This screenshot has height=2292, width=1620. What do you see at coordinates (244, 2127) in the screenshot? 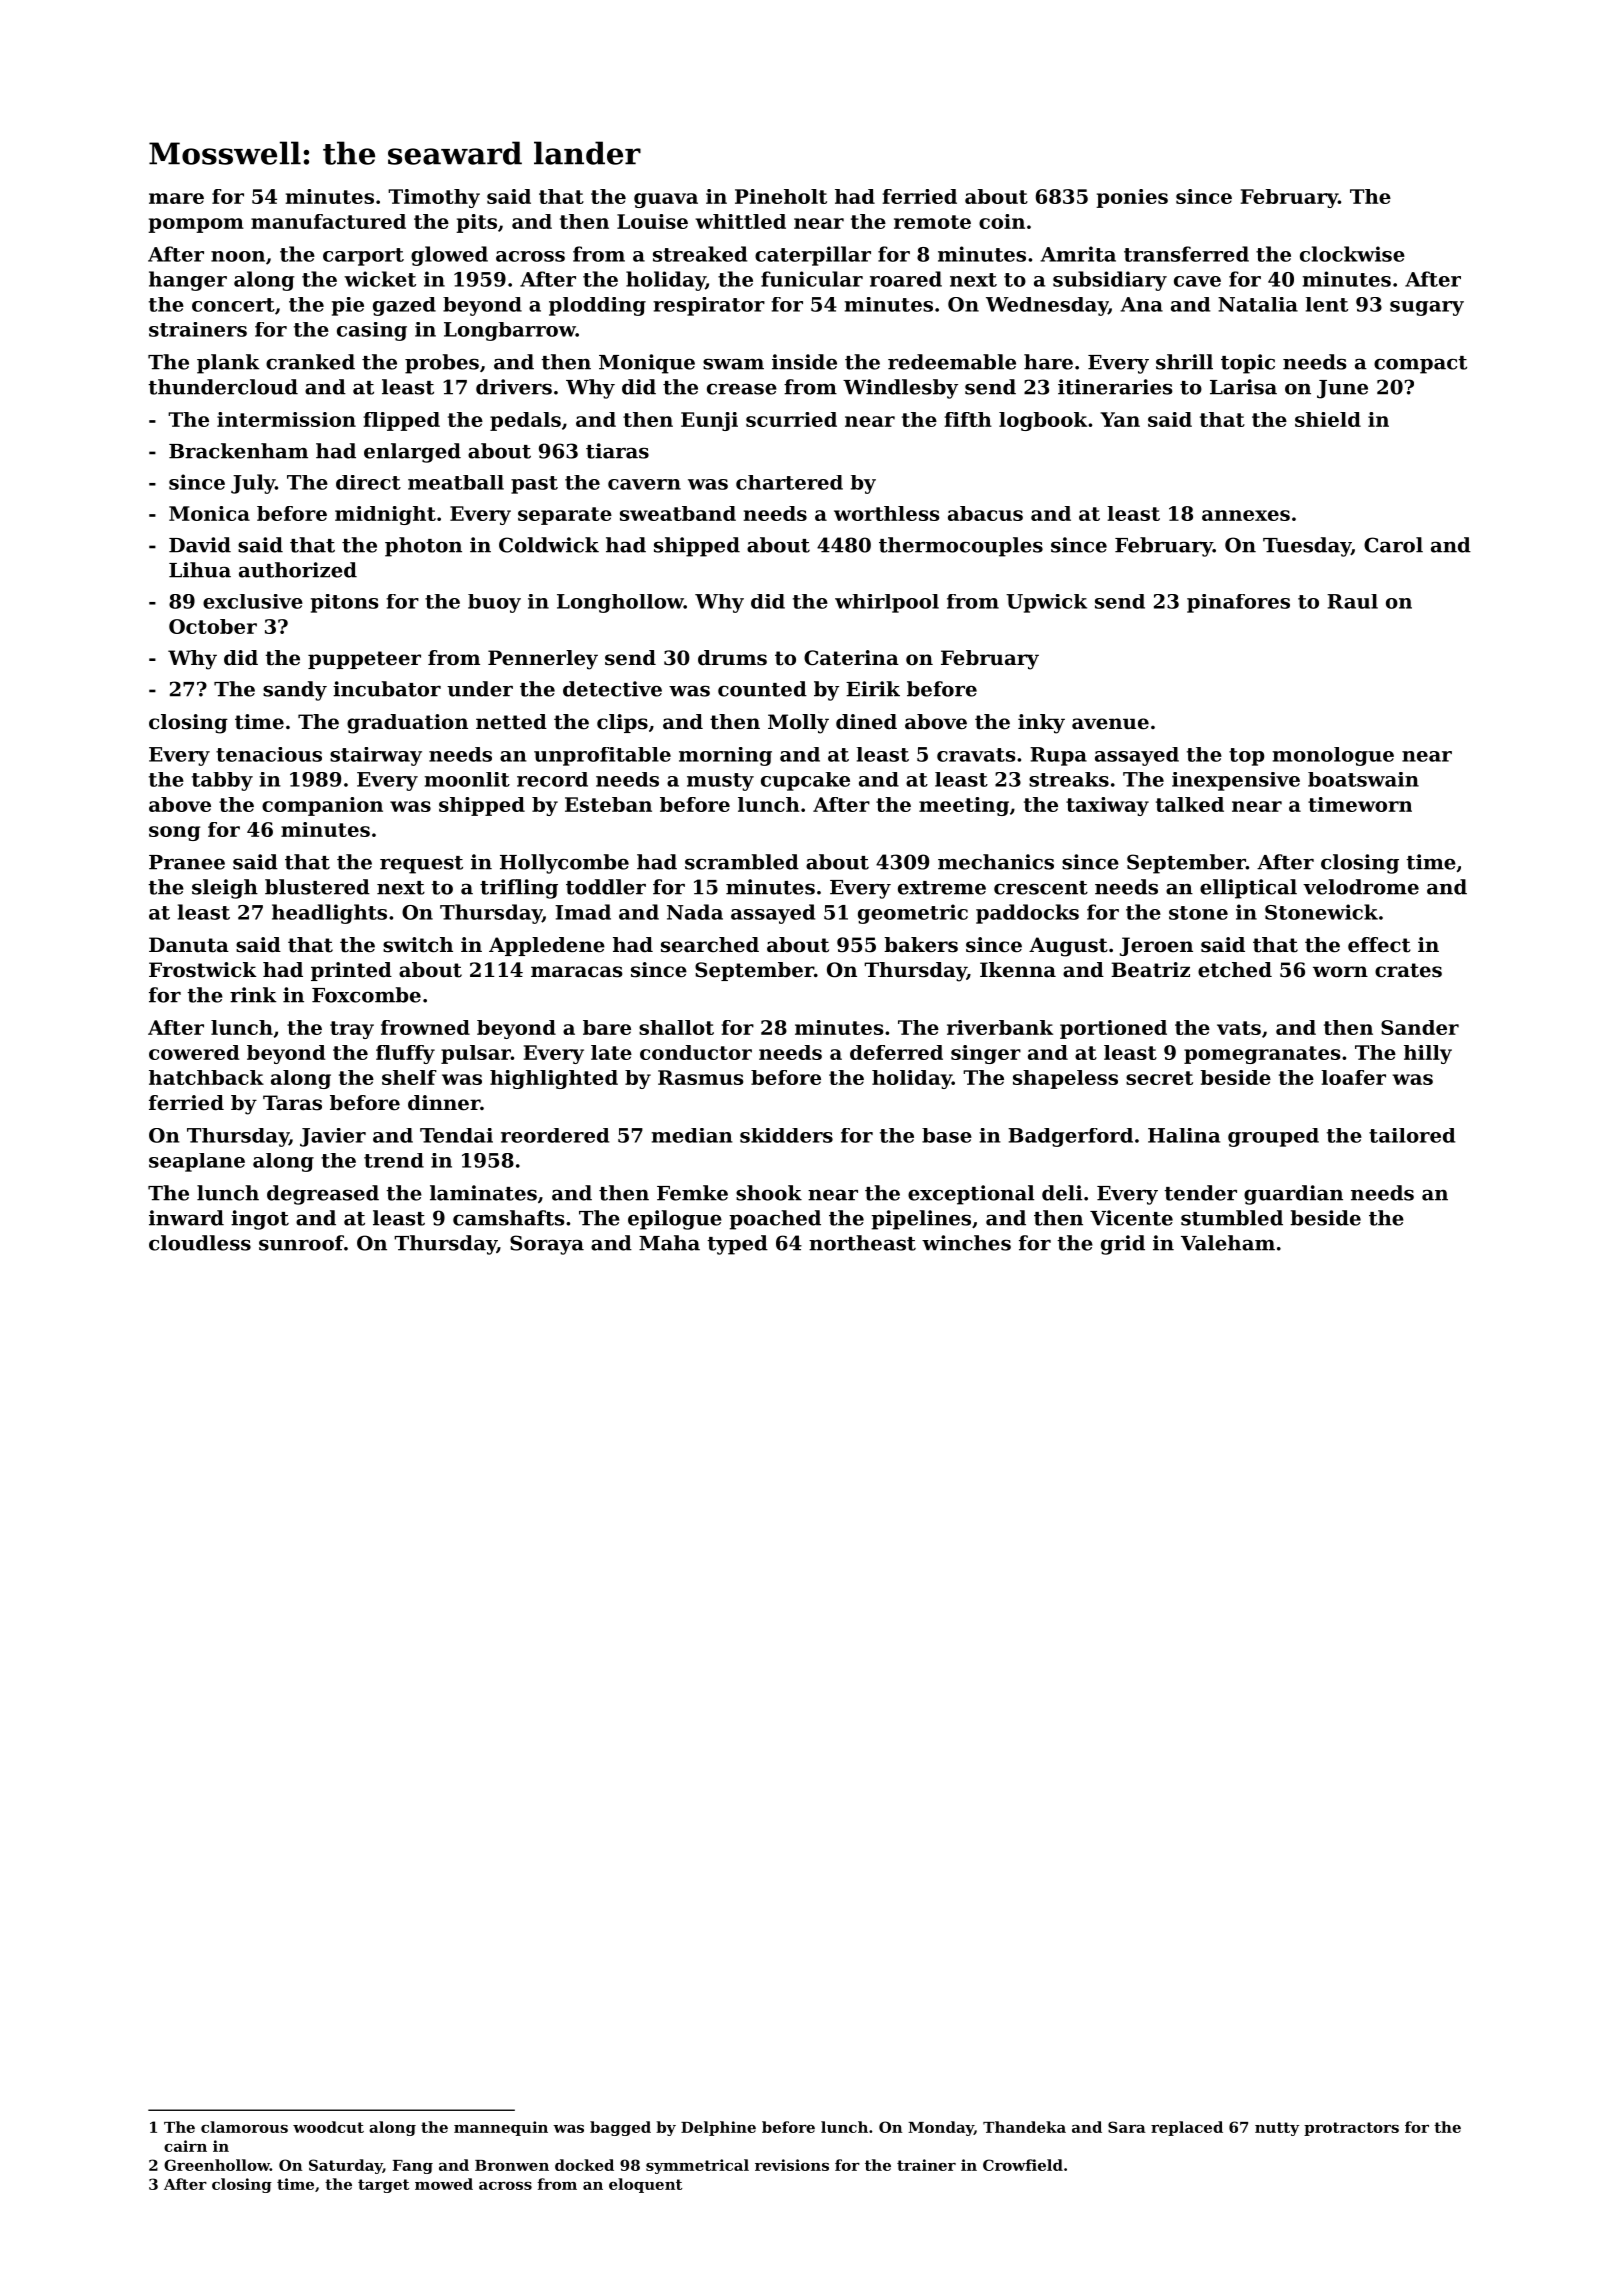
I see `clamorous` at bounding box center [244, 2127].
